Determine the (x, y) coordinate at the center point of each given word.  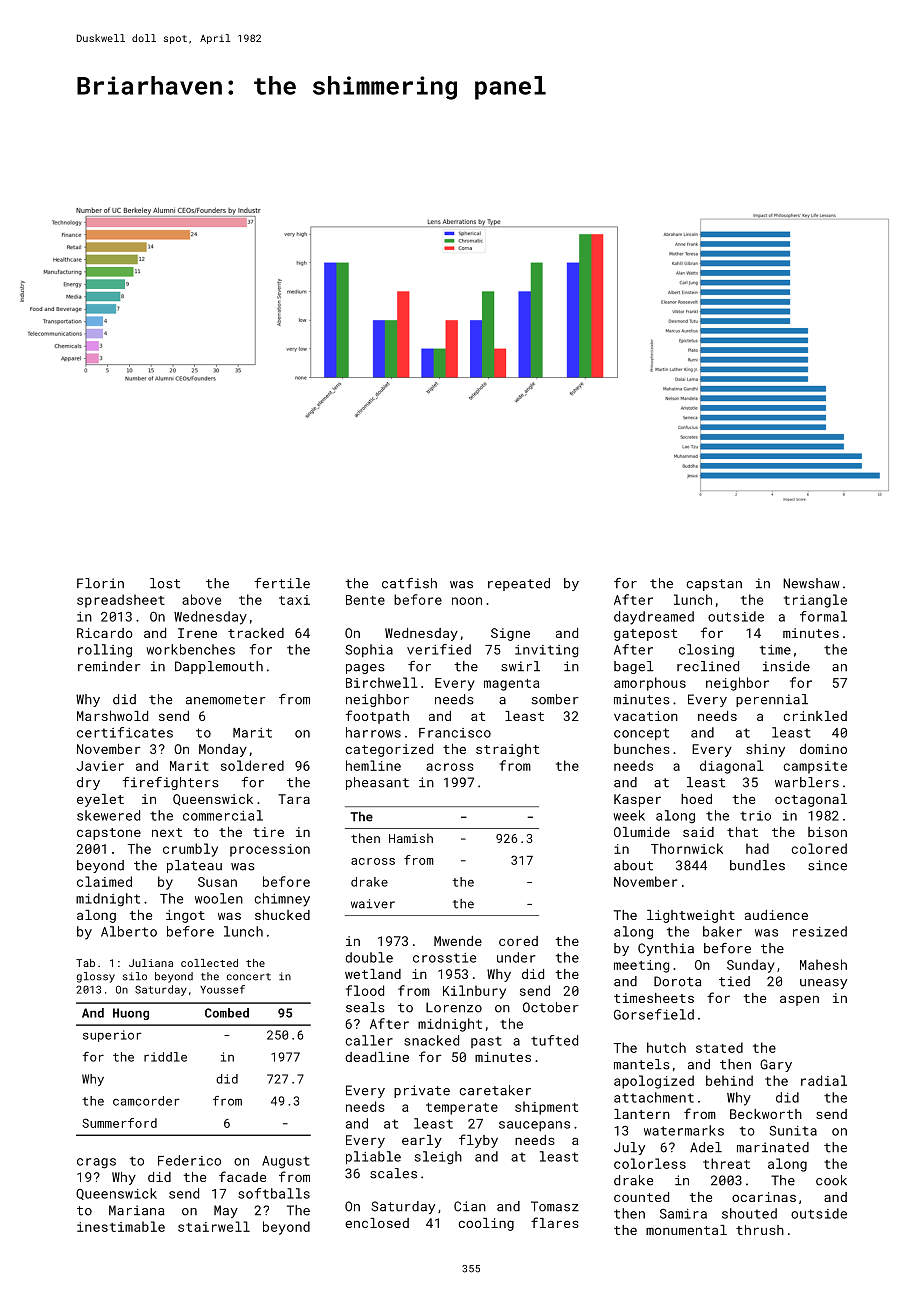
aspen (799, 1000)
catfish (409, 583)
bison (827, 832)
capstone (109, 834)
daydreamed (654, 618)
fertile (282, 583)
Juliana (151, 963)
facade (242, 1176)
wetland (373, 974)
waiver (373, 904)
